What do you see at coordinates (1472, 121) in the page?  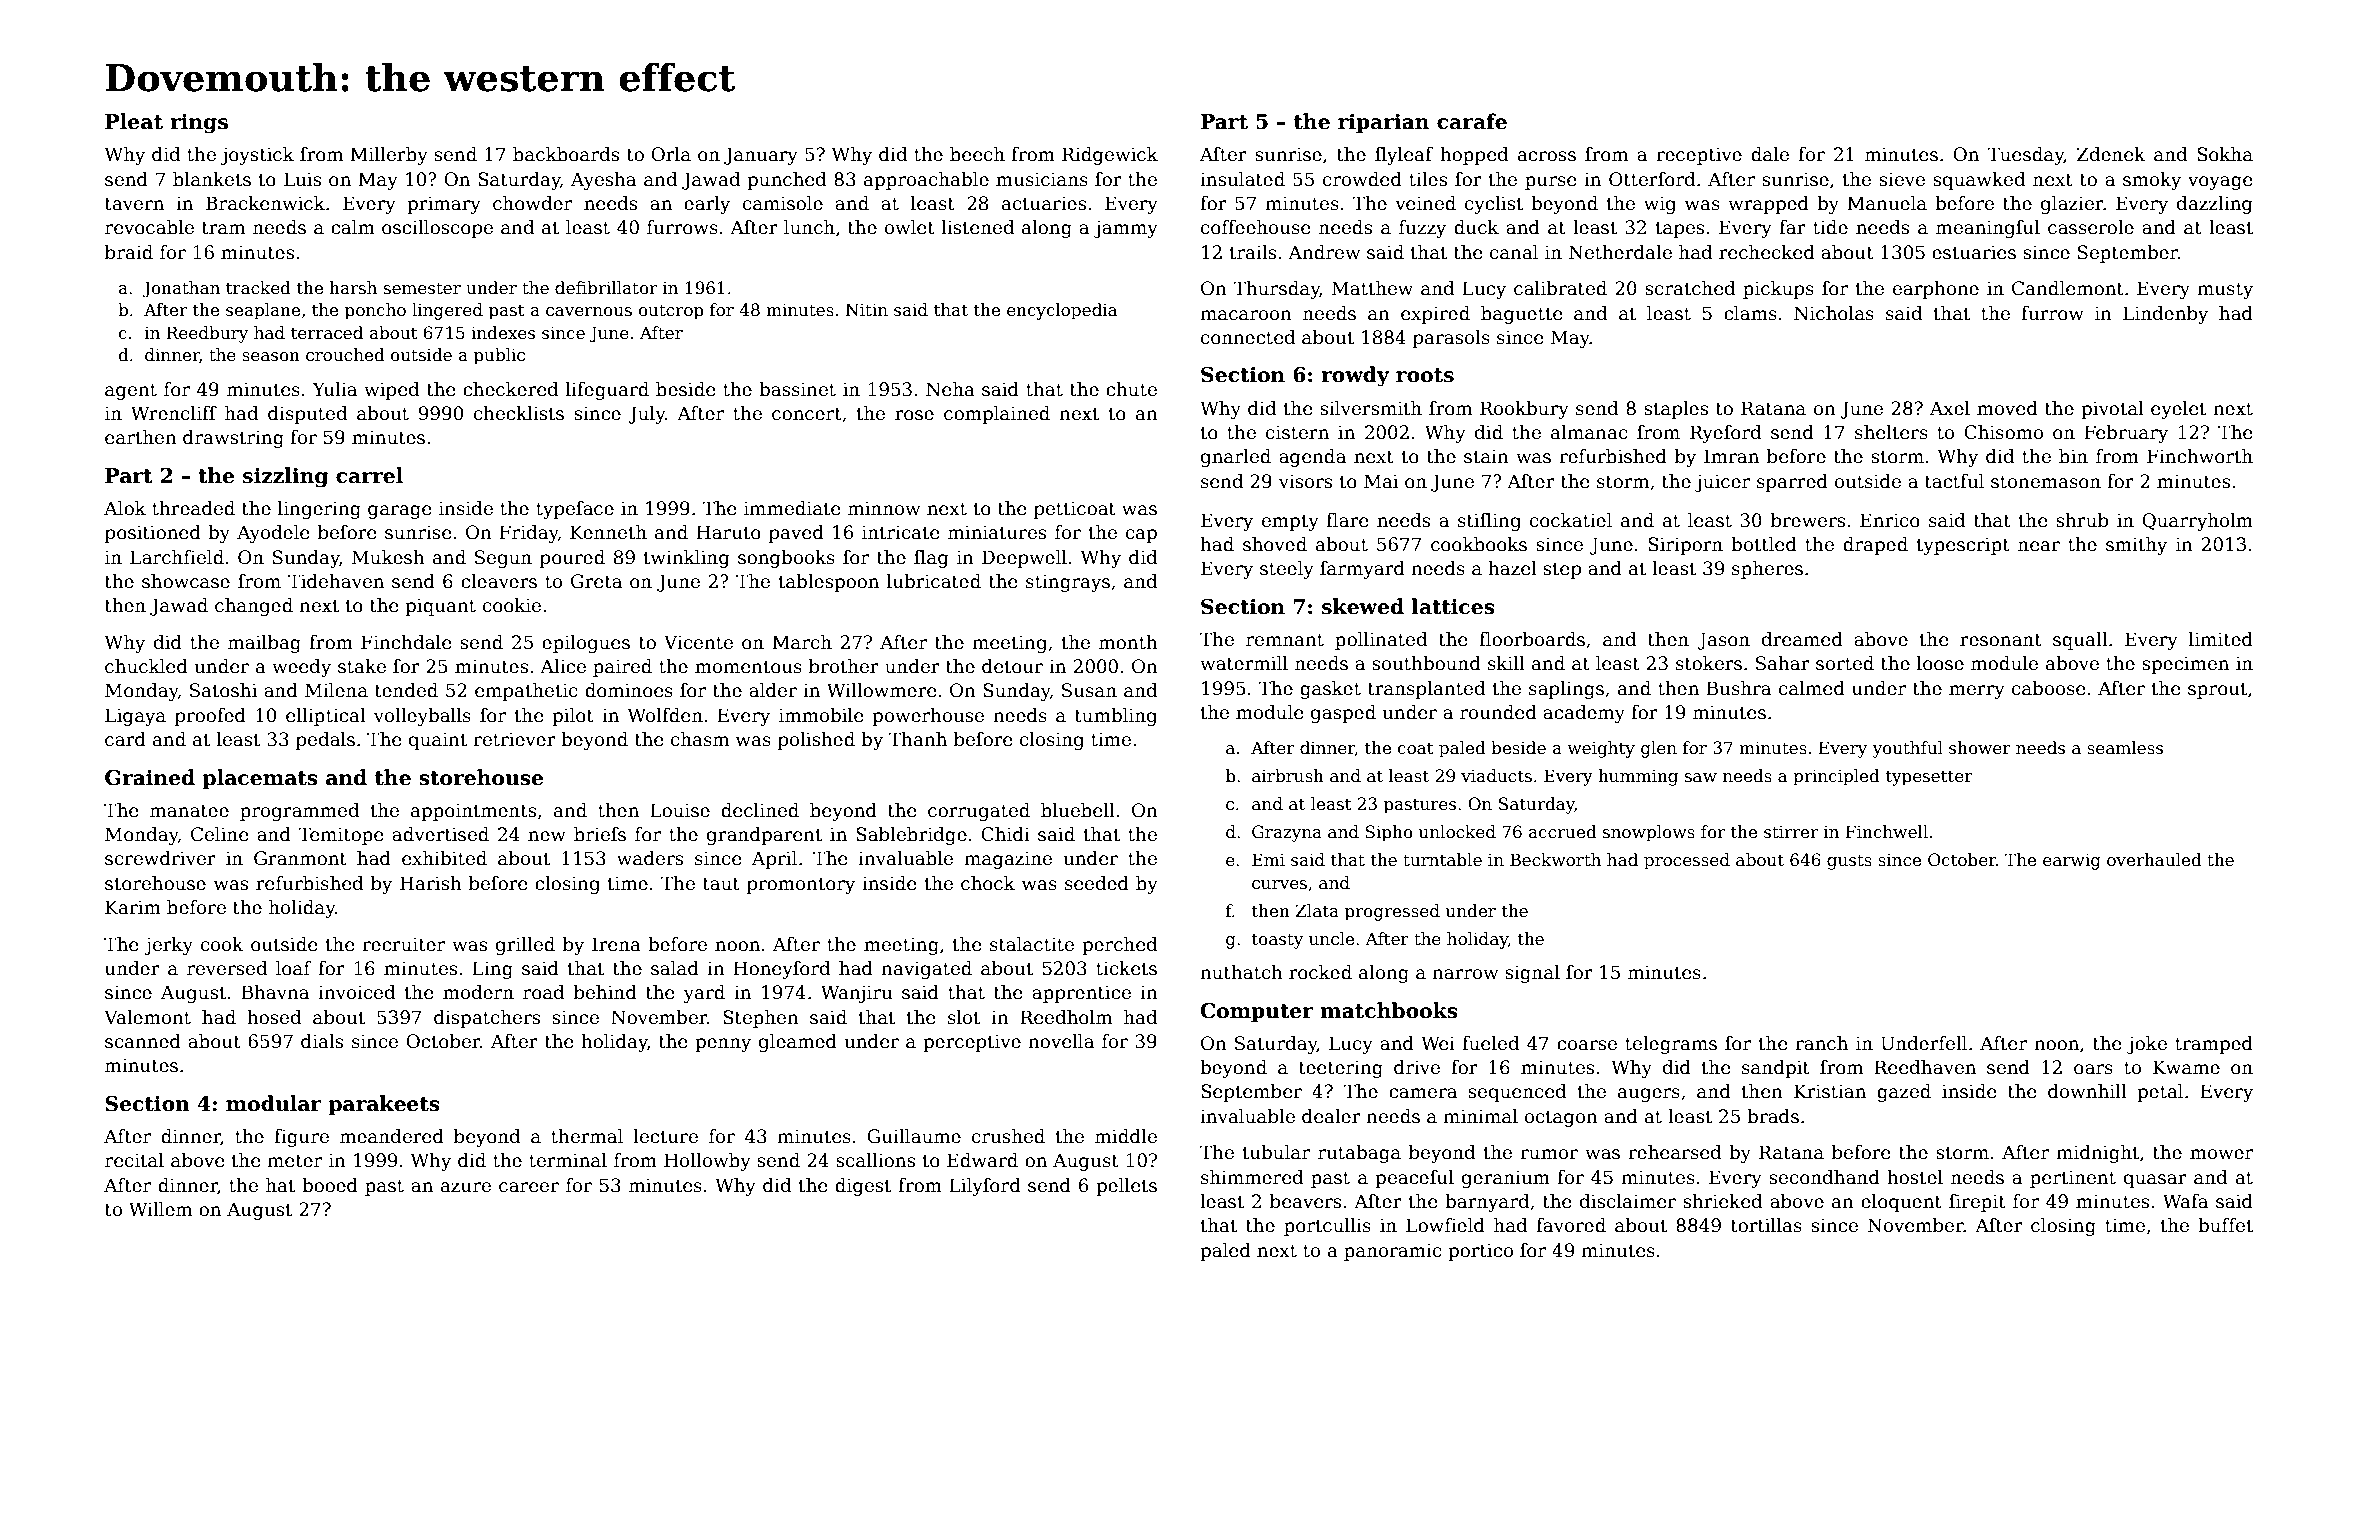 I see `carafe` at bounding box center [1472, 121].
